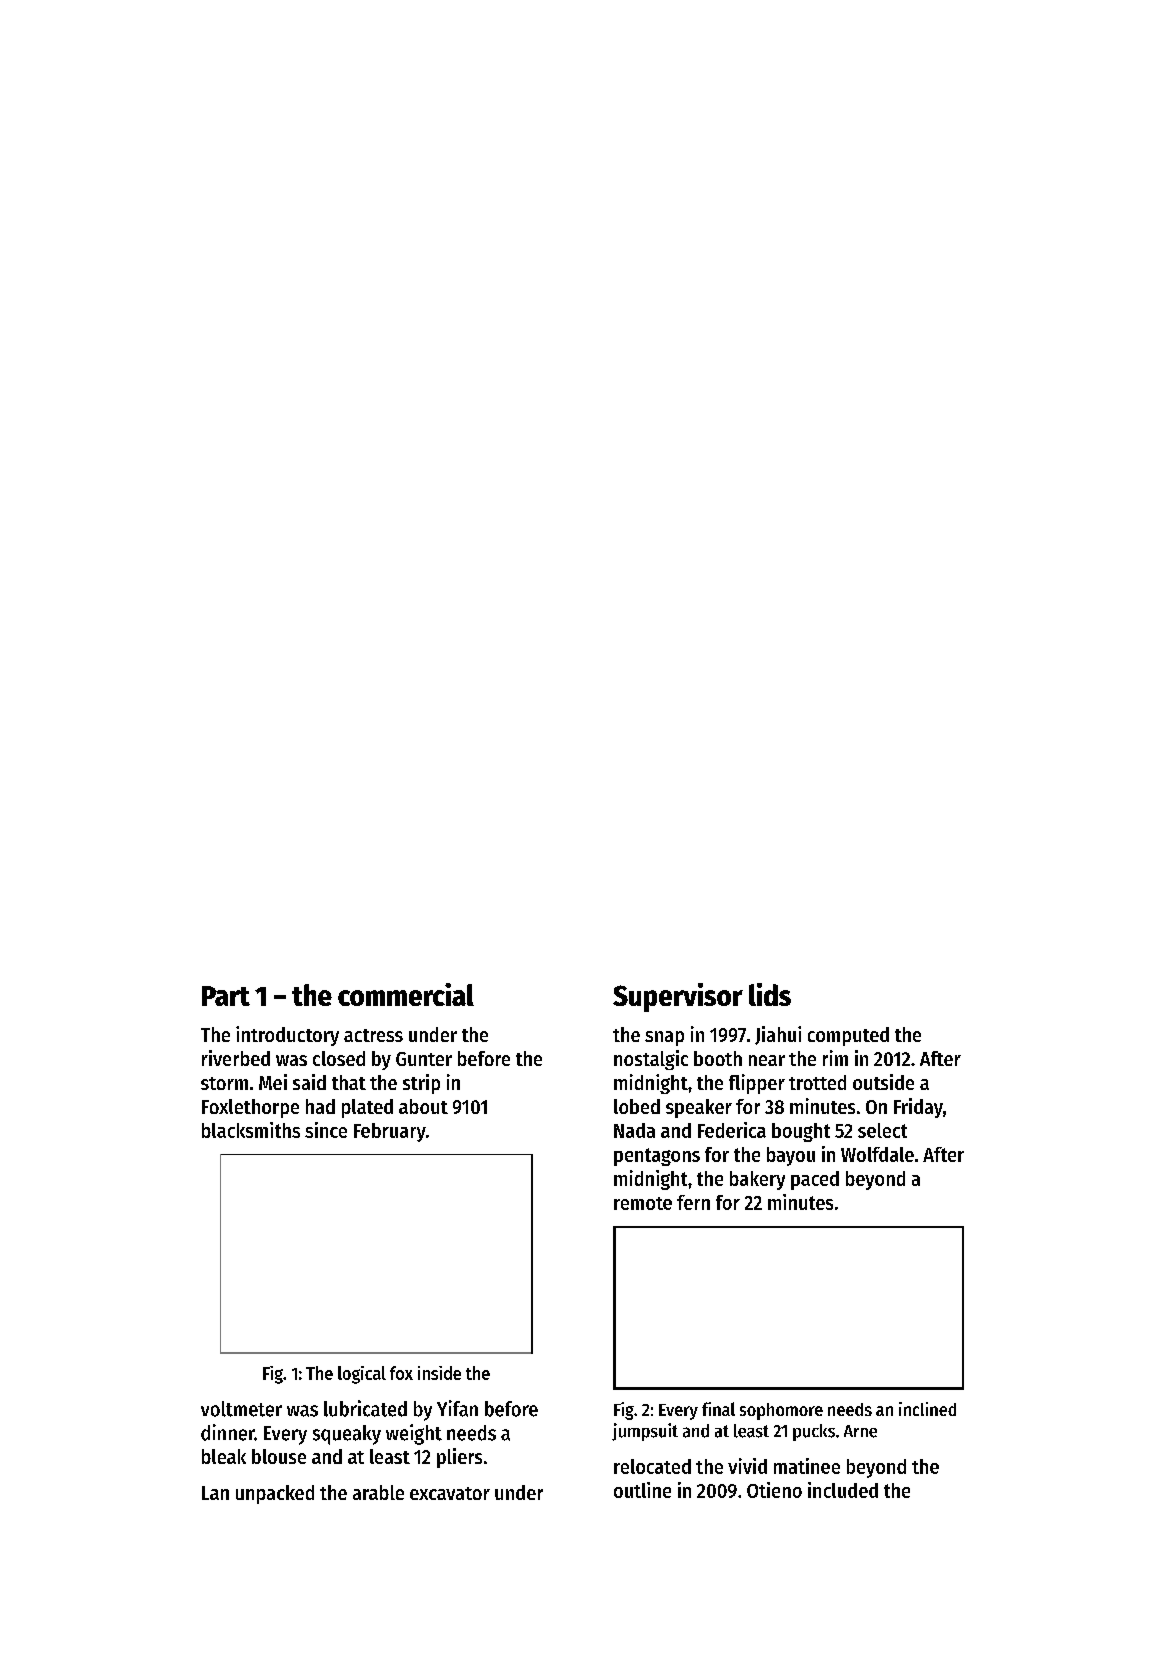 The height and width of the screenshot is (1654, 1165). Describe the element at coordinates (815, 1180) in the screenshot. I see `paced` at that location.
